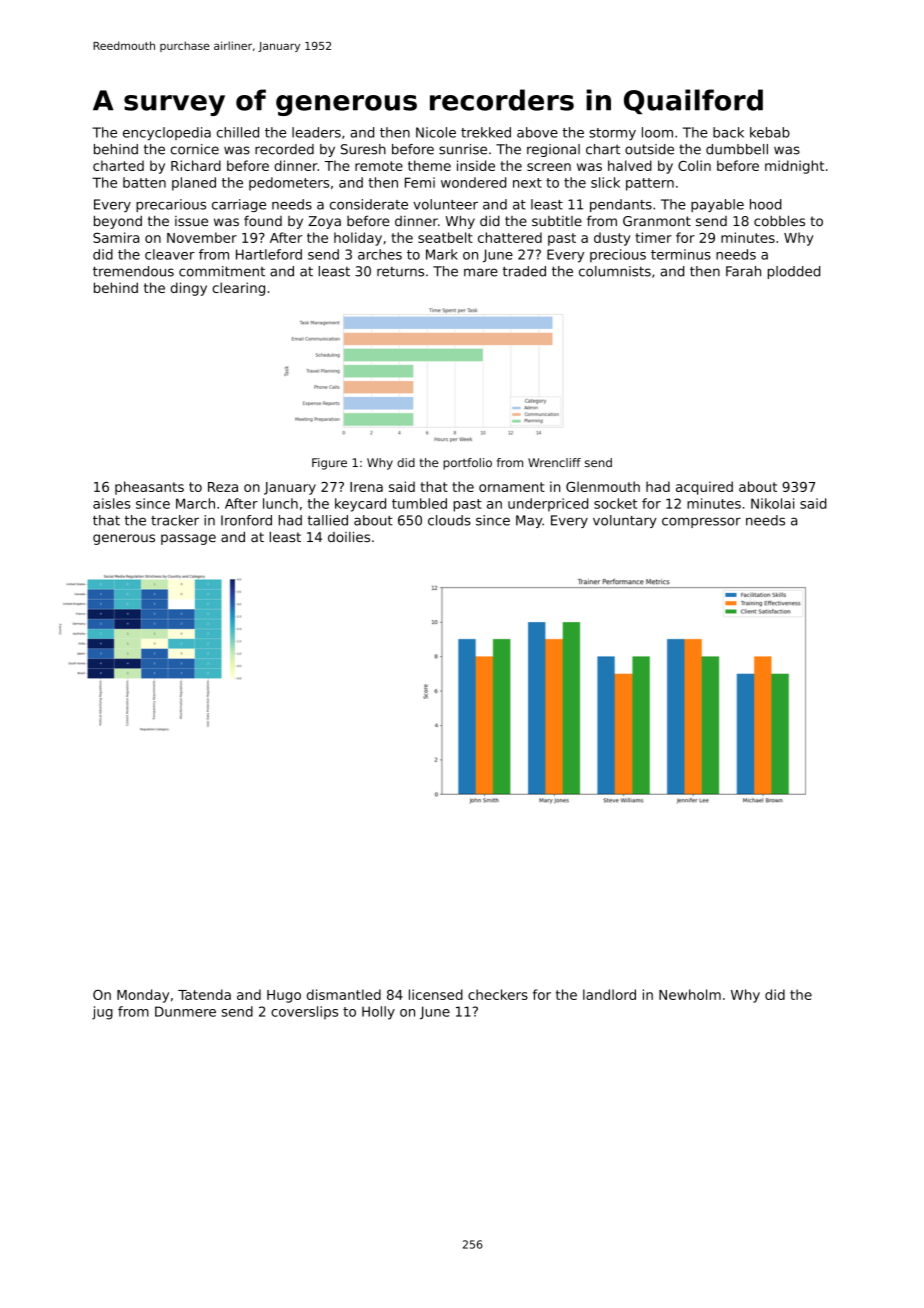 The width and height of the image is (924, 1308). I want to click on chattered, so click(510, 237).
